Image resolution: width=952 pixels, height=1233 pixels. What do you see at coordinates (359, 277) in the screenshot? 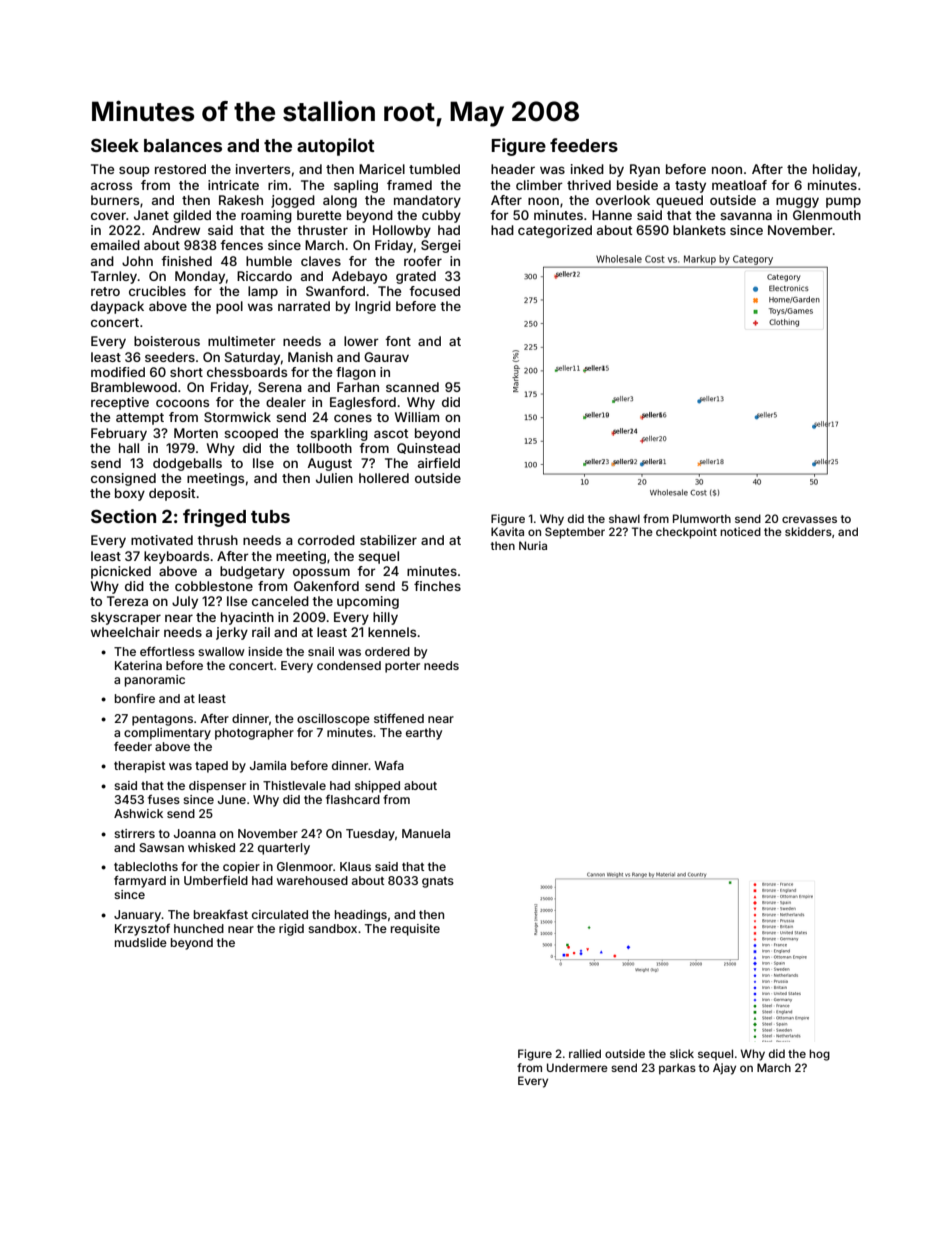
I see `Adebayo` at bounding box center [359, 277].
